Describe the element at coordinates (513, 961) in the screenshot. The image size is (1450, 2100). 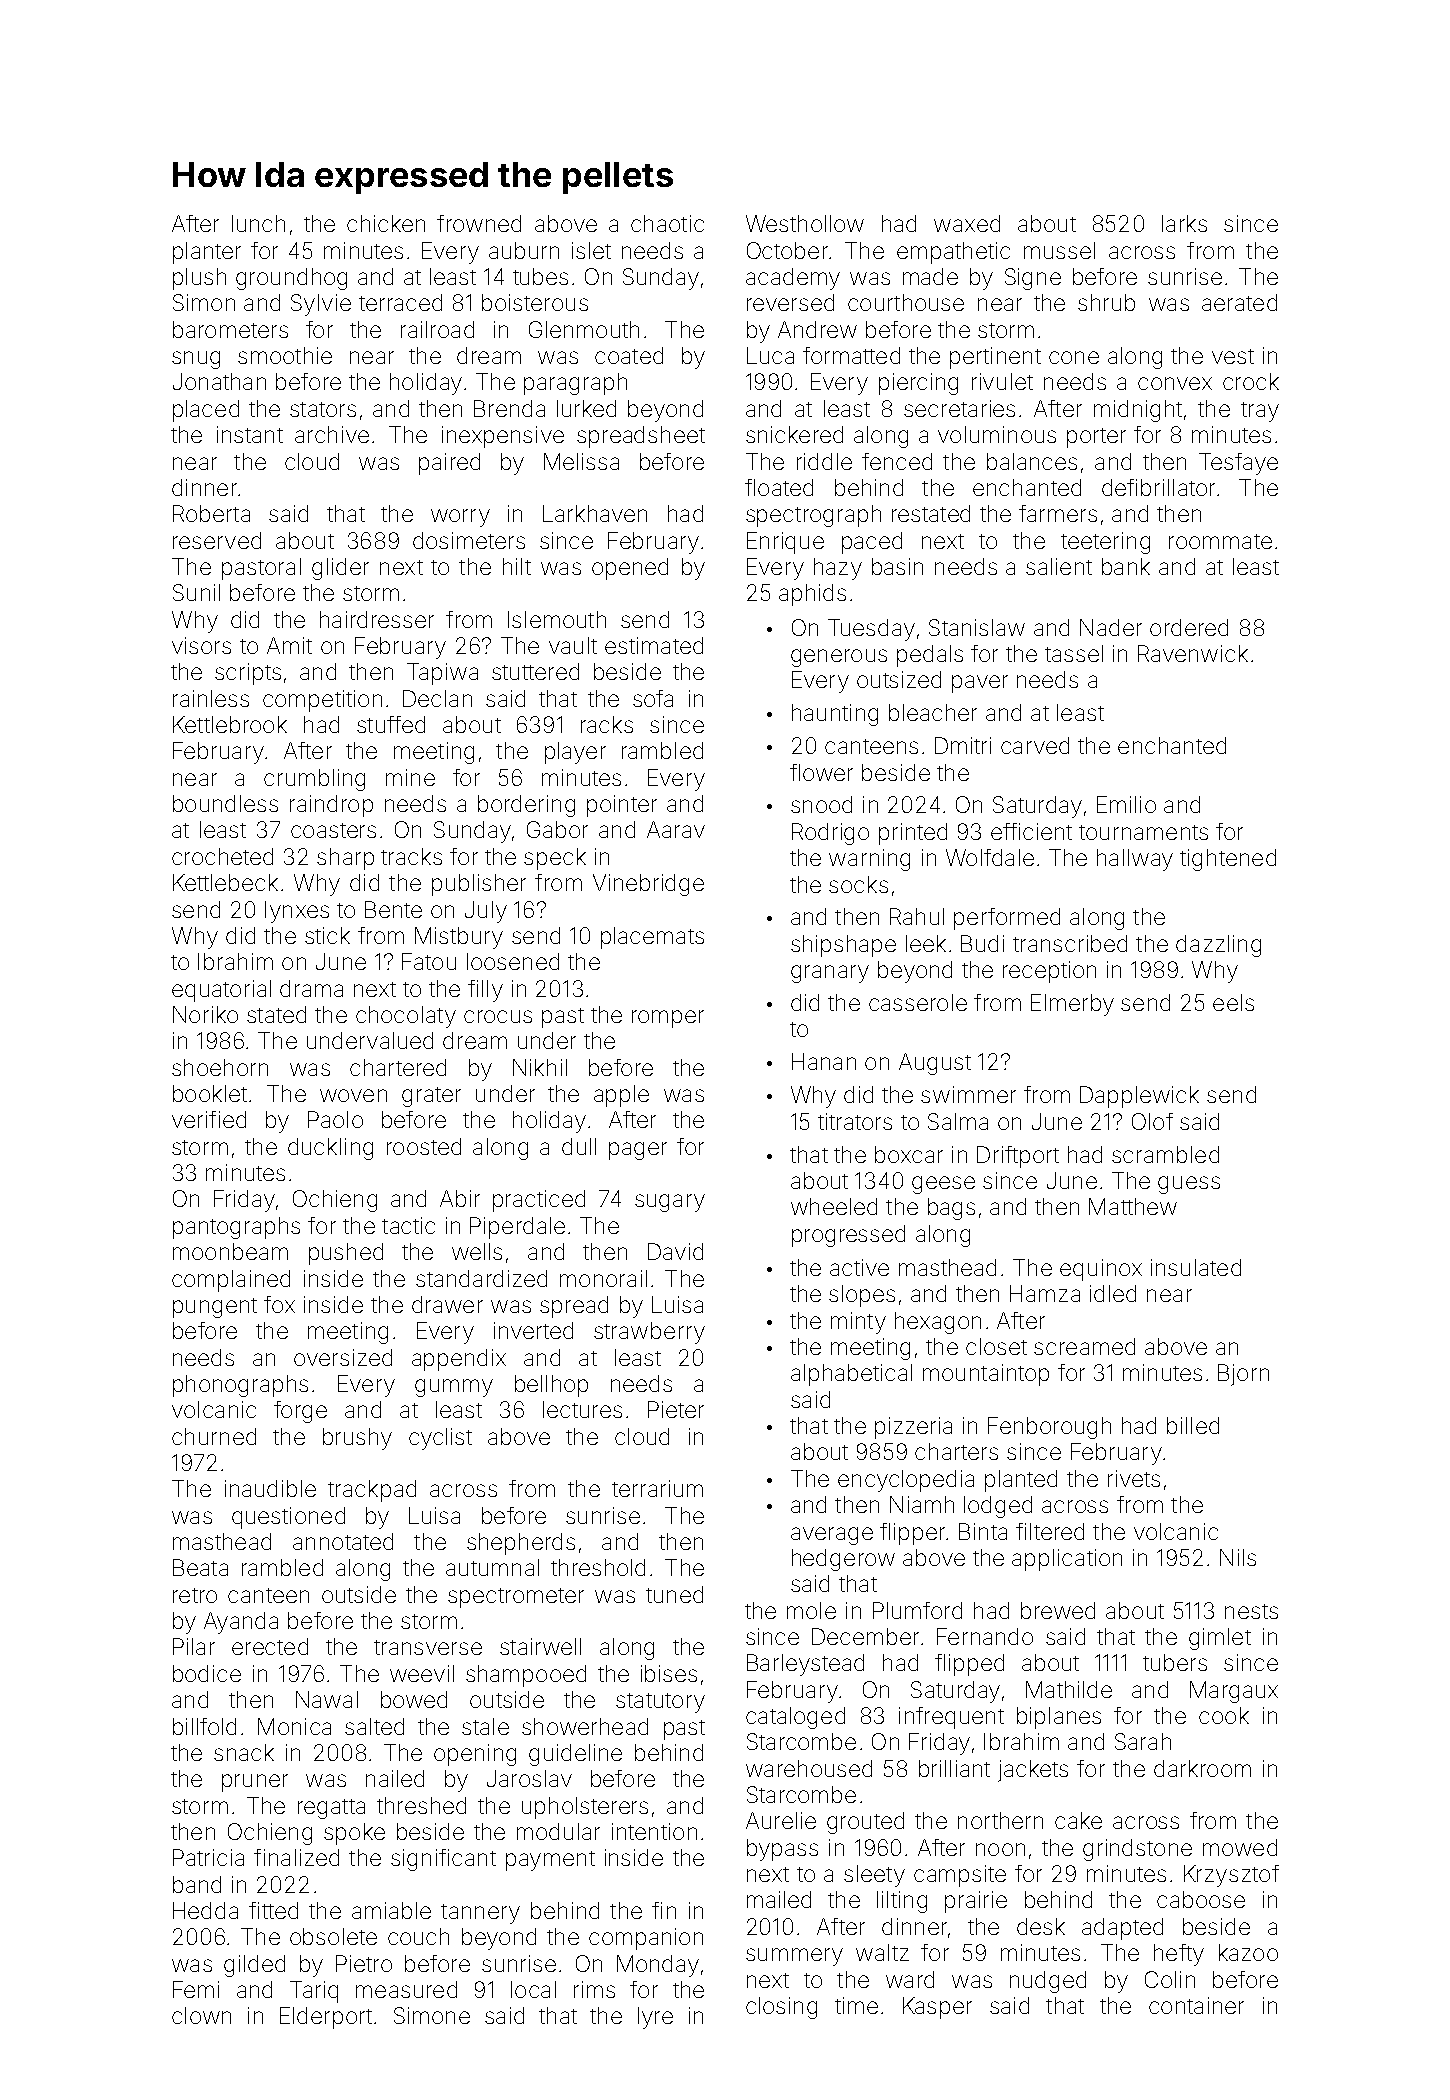
I see `loosened` at that location.
